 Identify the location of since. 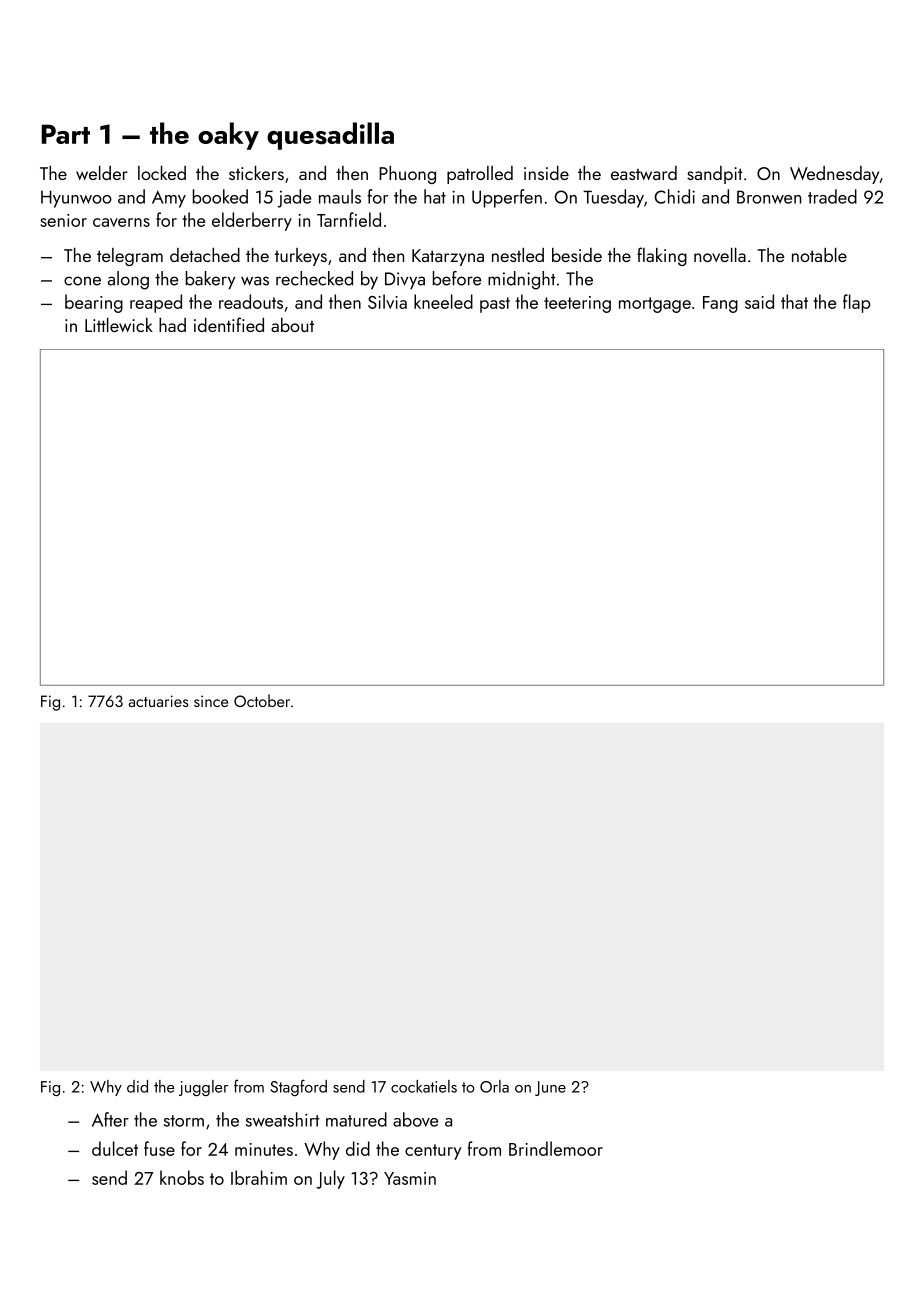
(211, 701).
